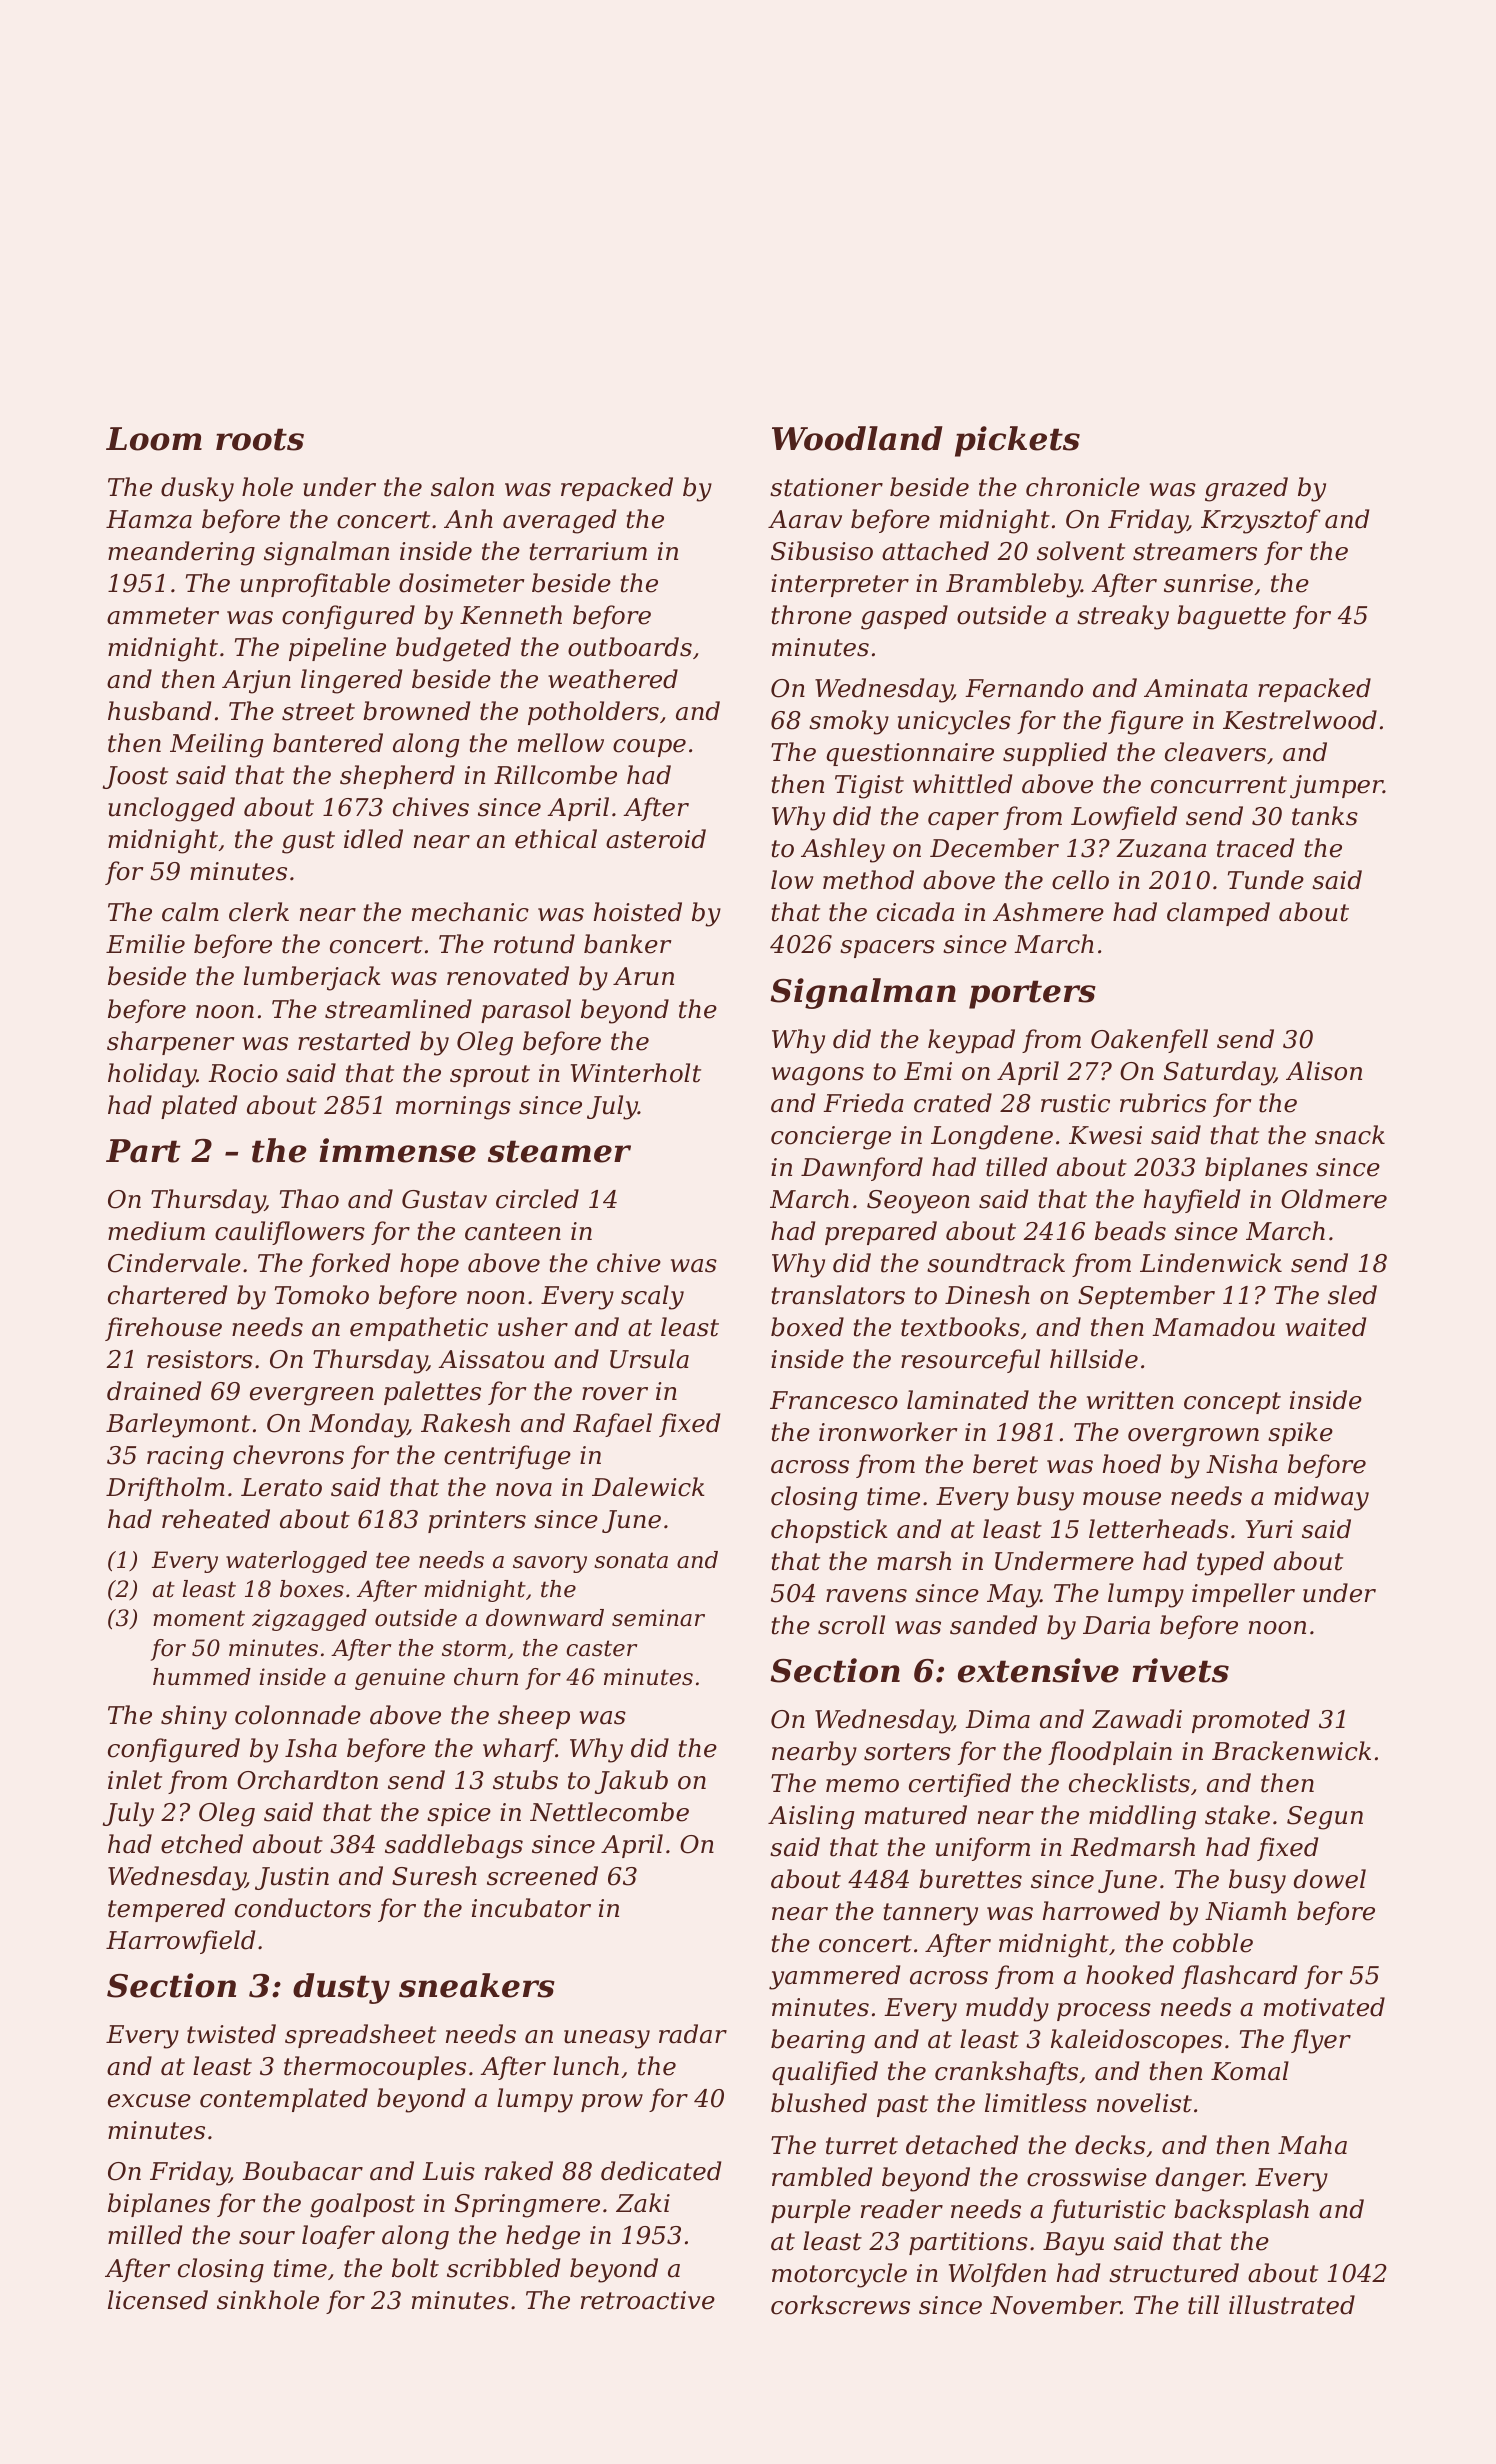 This screenshot has height=2464, width=1496. What do you see at coordinates (338, 2237) in the screenshot?
I see `loafer` at bounding box center [338, 2237].
